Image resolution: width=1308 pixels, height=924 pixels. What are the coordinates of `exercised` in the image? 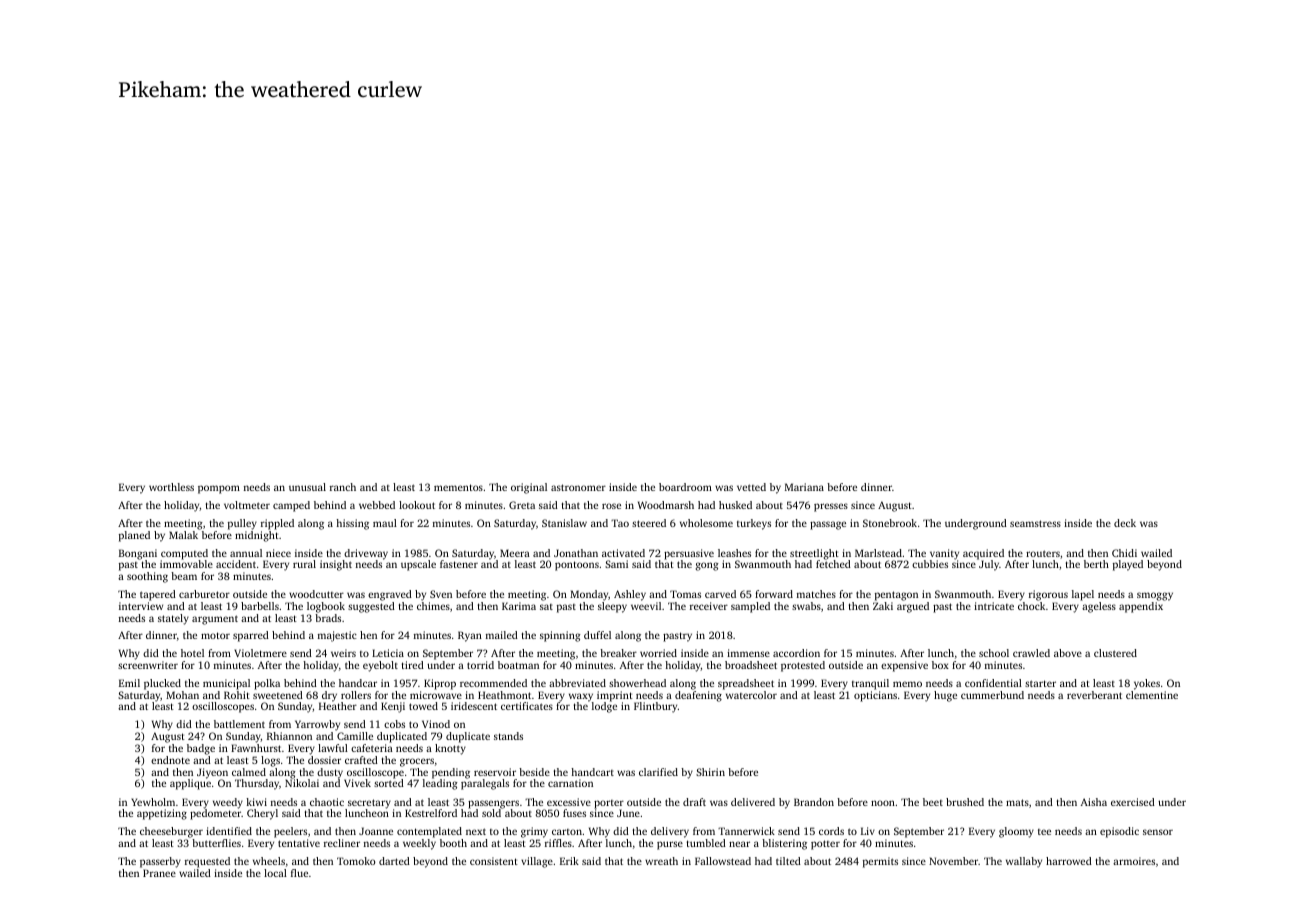 It's located at (1133, 802).
